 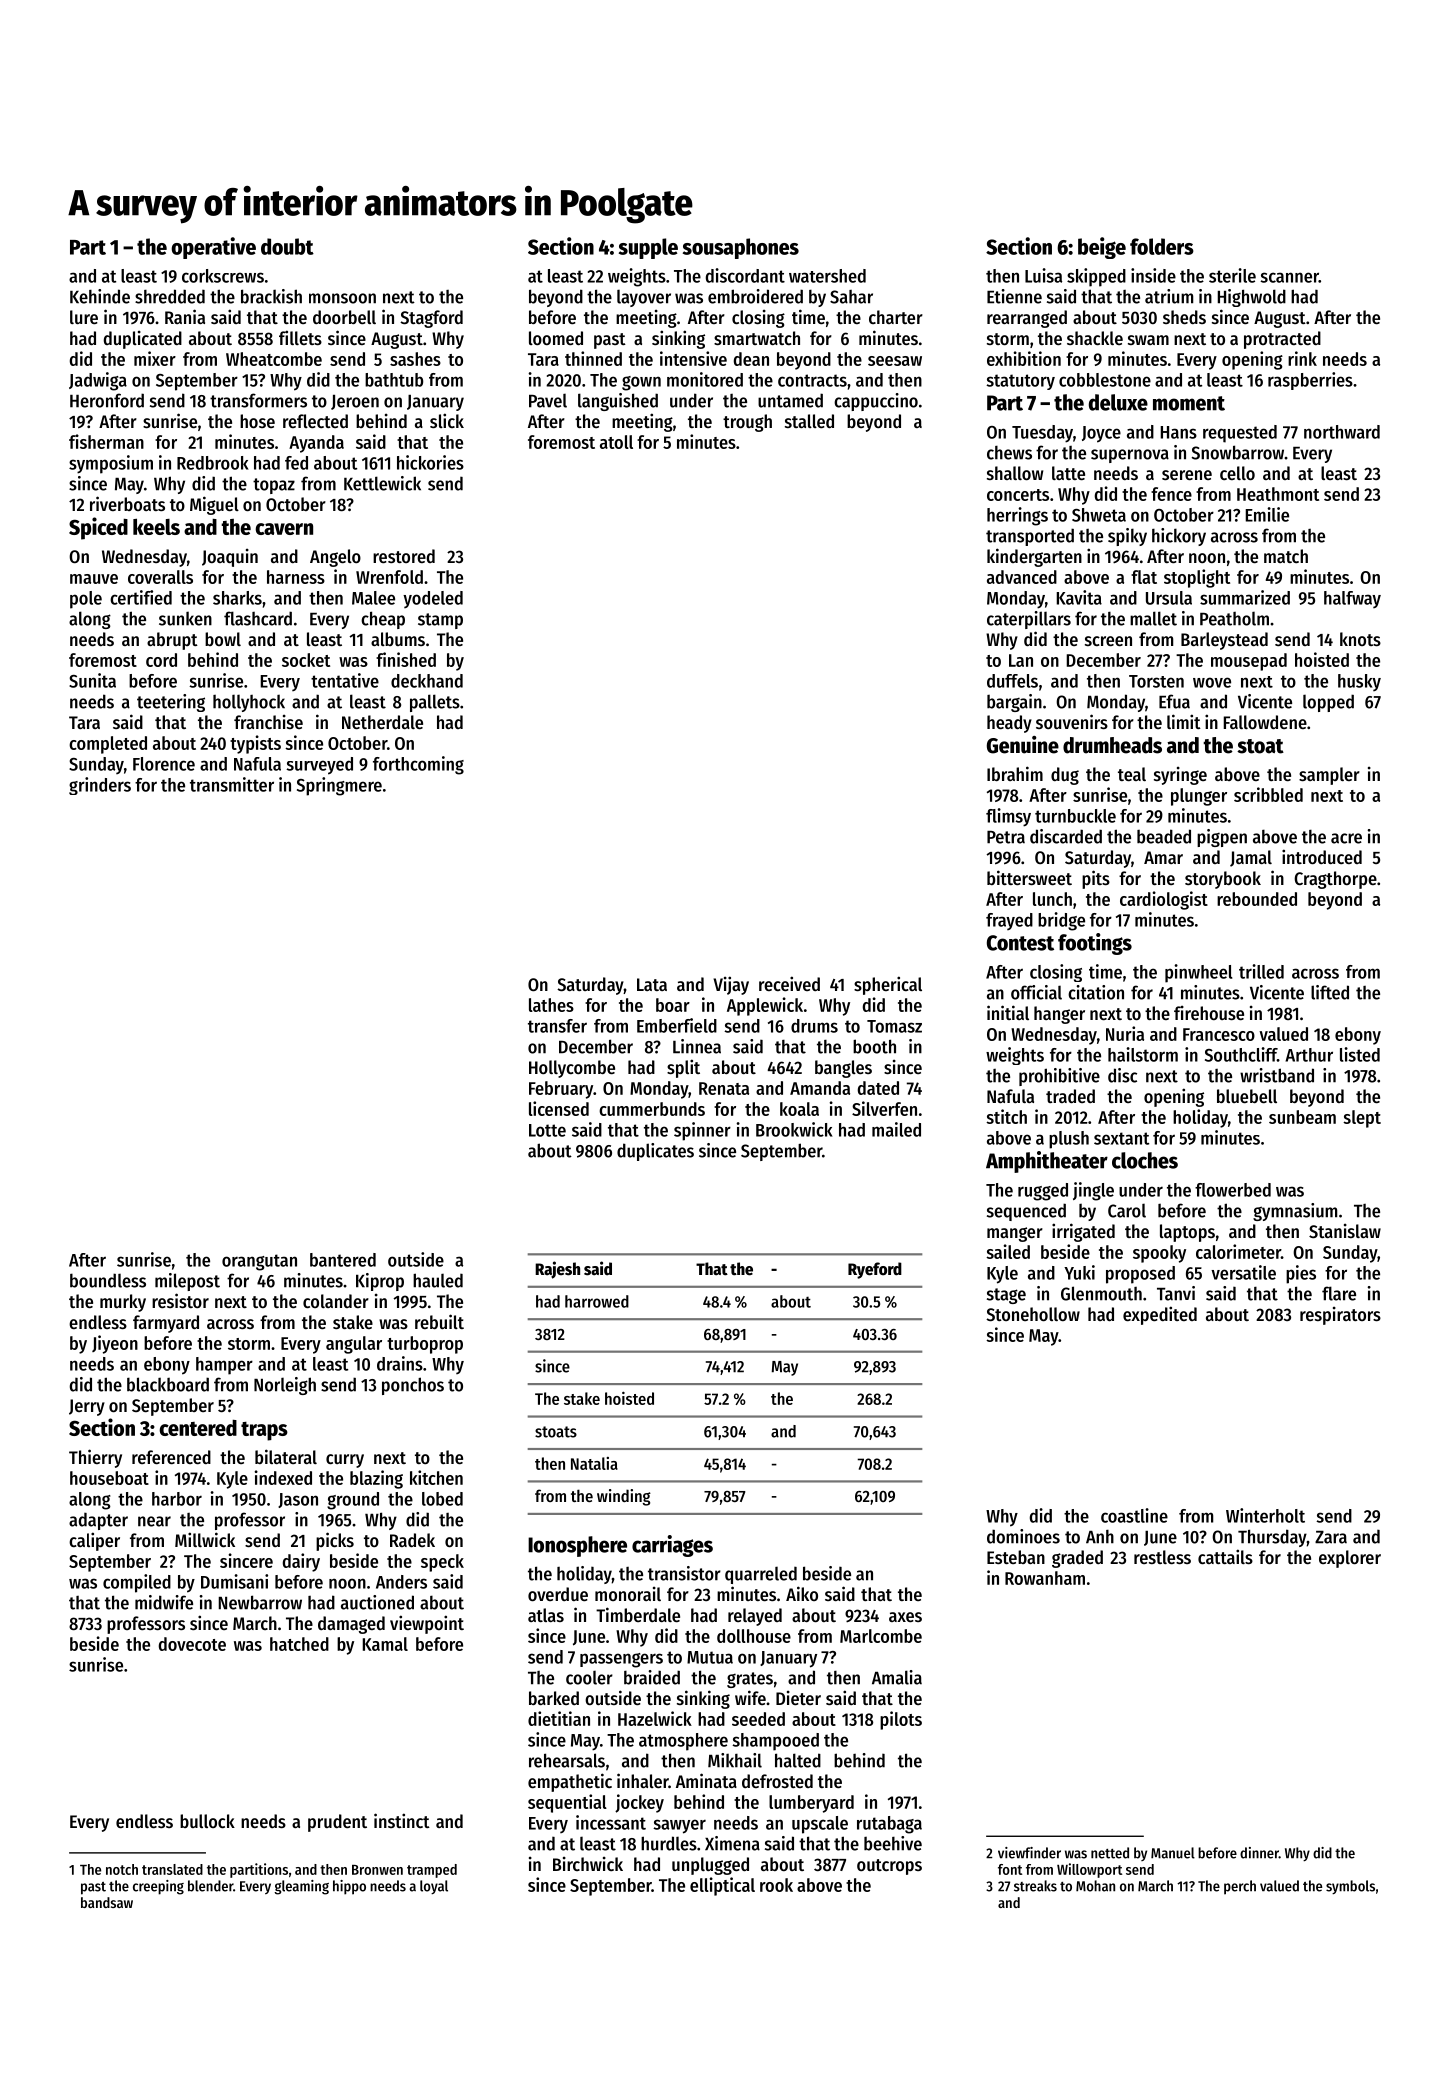 I want to click on bandsaw, so click(x=107, y=1902).
